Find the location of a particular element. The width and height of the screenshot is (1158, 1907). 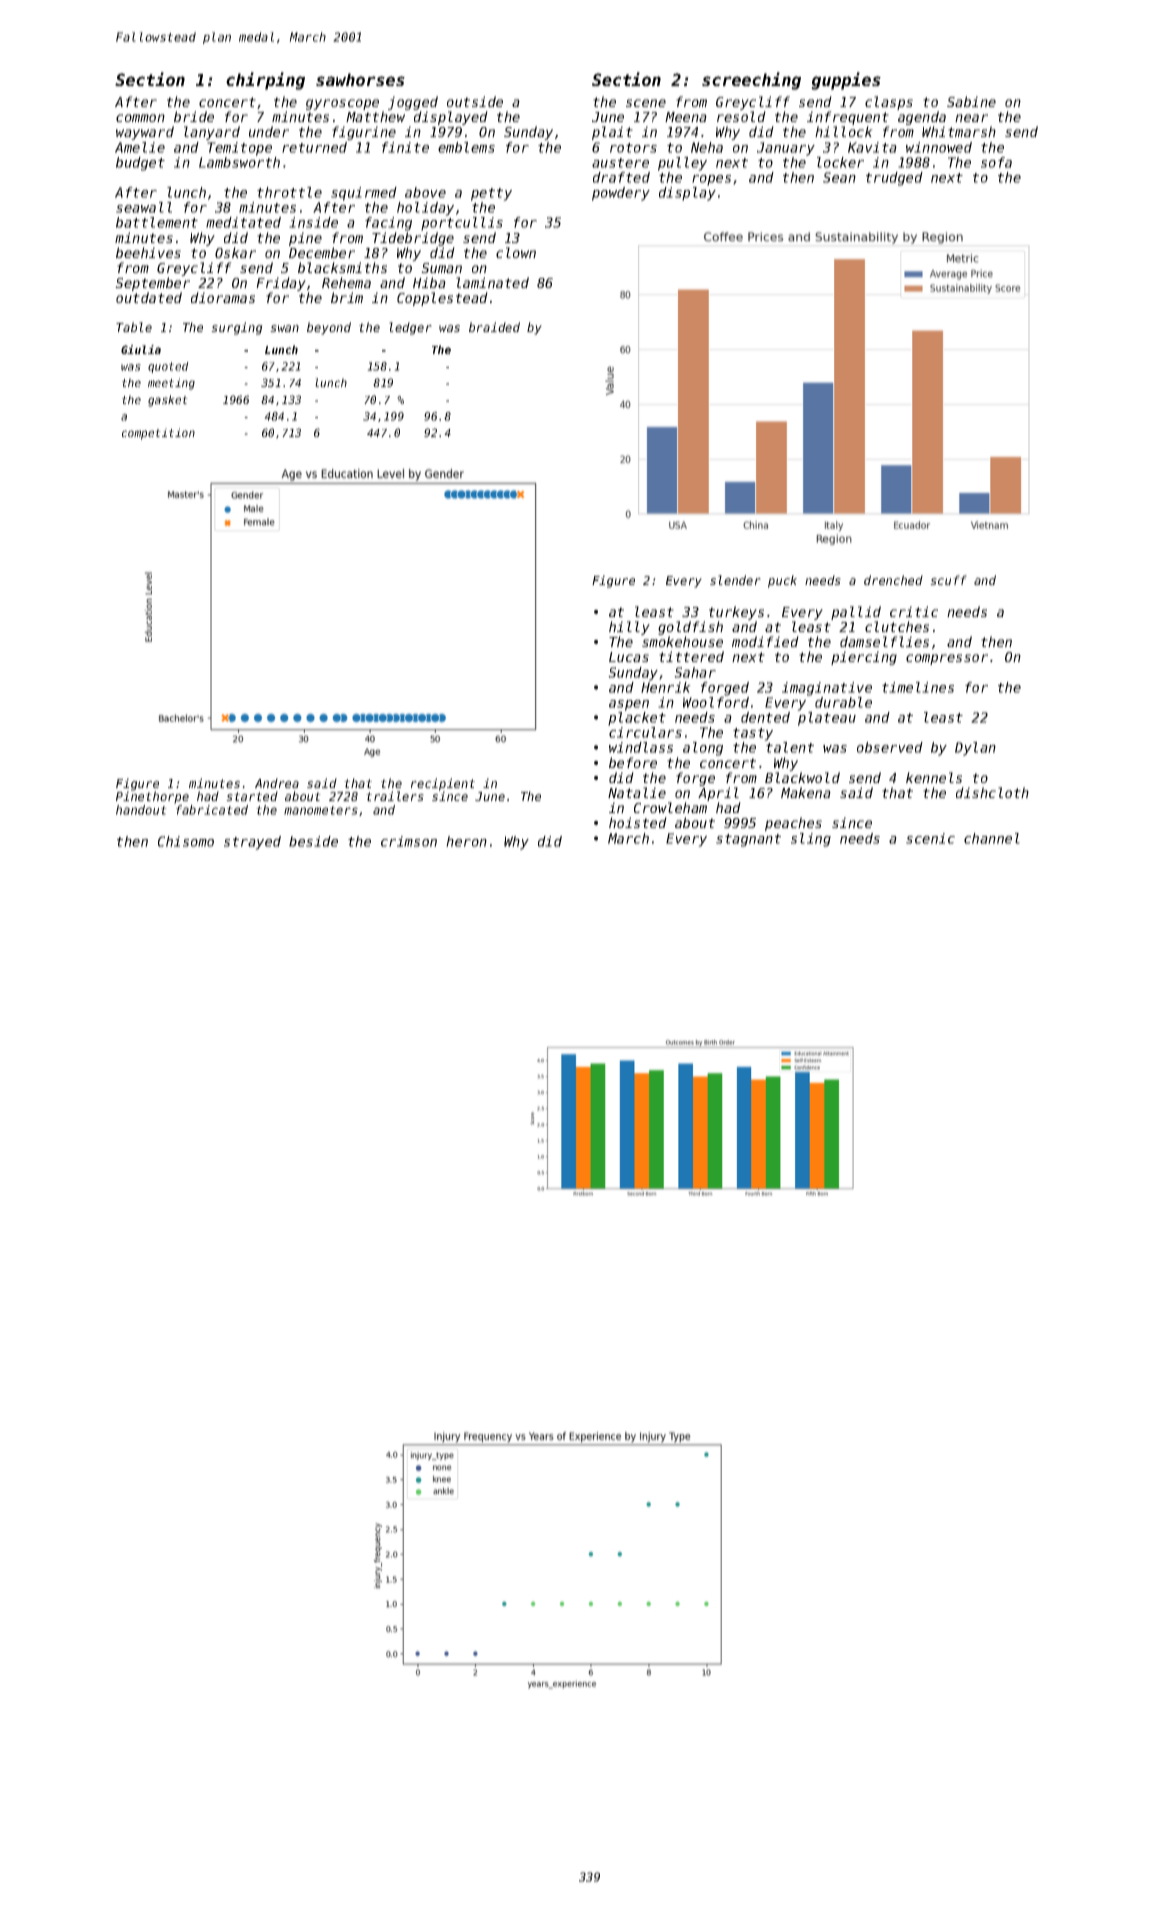

chirping is located at coordinates (265, 81).
